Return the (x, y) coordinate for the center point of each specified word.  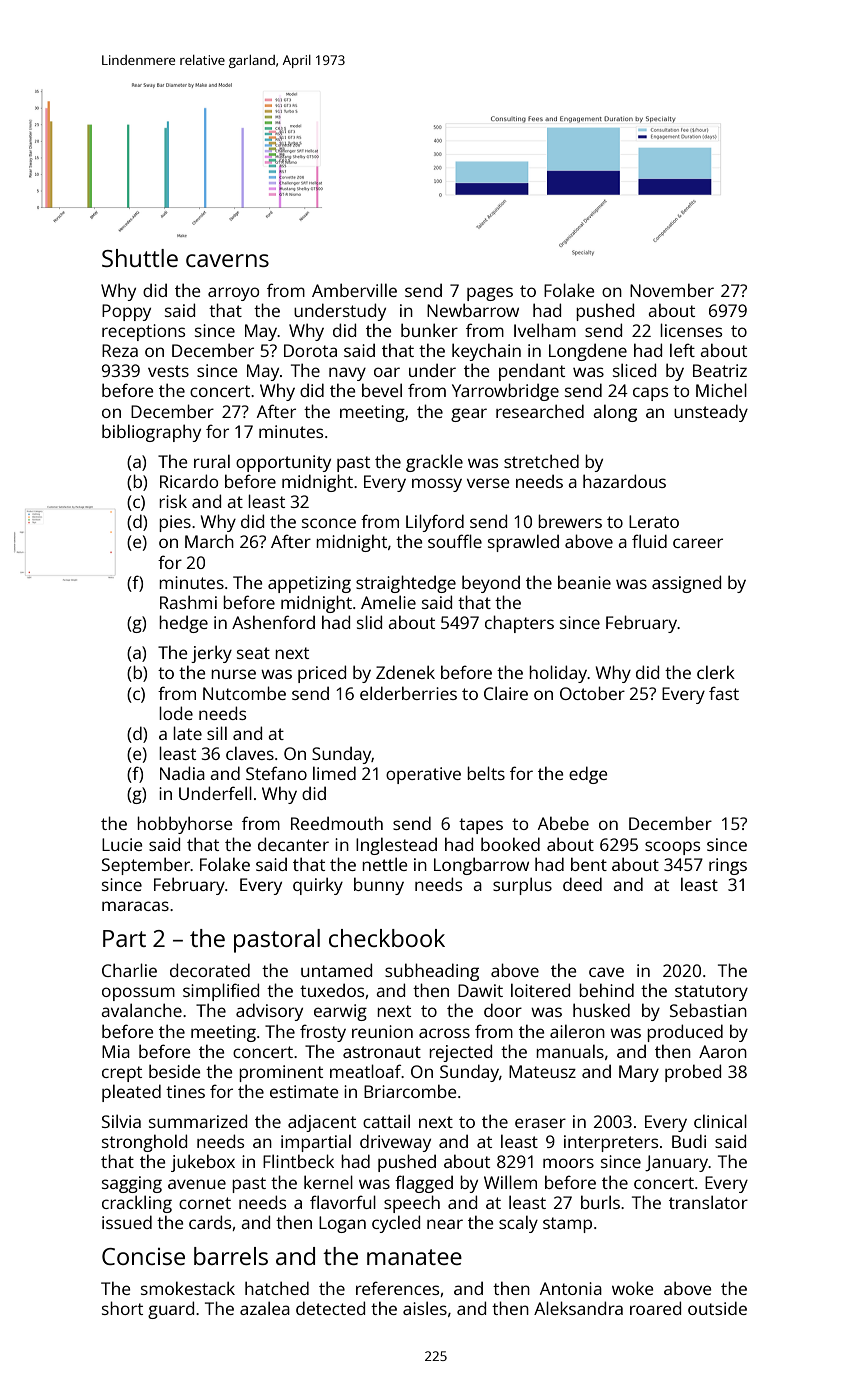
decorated (210, 970)
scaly (518, 1224)
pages (490, 294)
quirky (318, 886)
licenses (691, 330)
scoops (672, 848)
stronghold (144, 1143)
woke (632, 1288)
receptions (143, 332)
